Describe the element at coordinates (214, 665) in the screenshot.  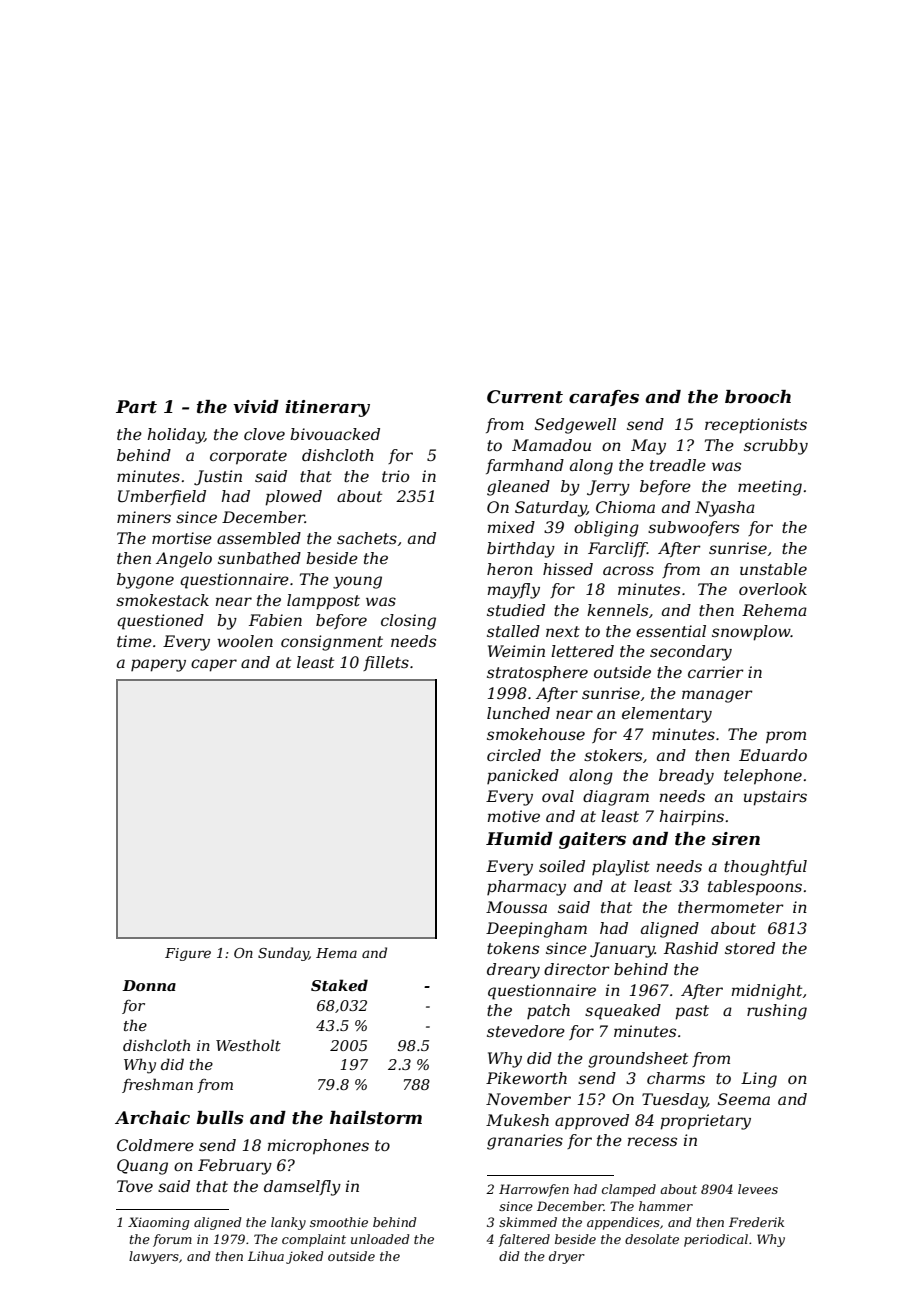
I see `caper` at that location.
